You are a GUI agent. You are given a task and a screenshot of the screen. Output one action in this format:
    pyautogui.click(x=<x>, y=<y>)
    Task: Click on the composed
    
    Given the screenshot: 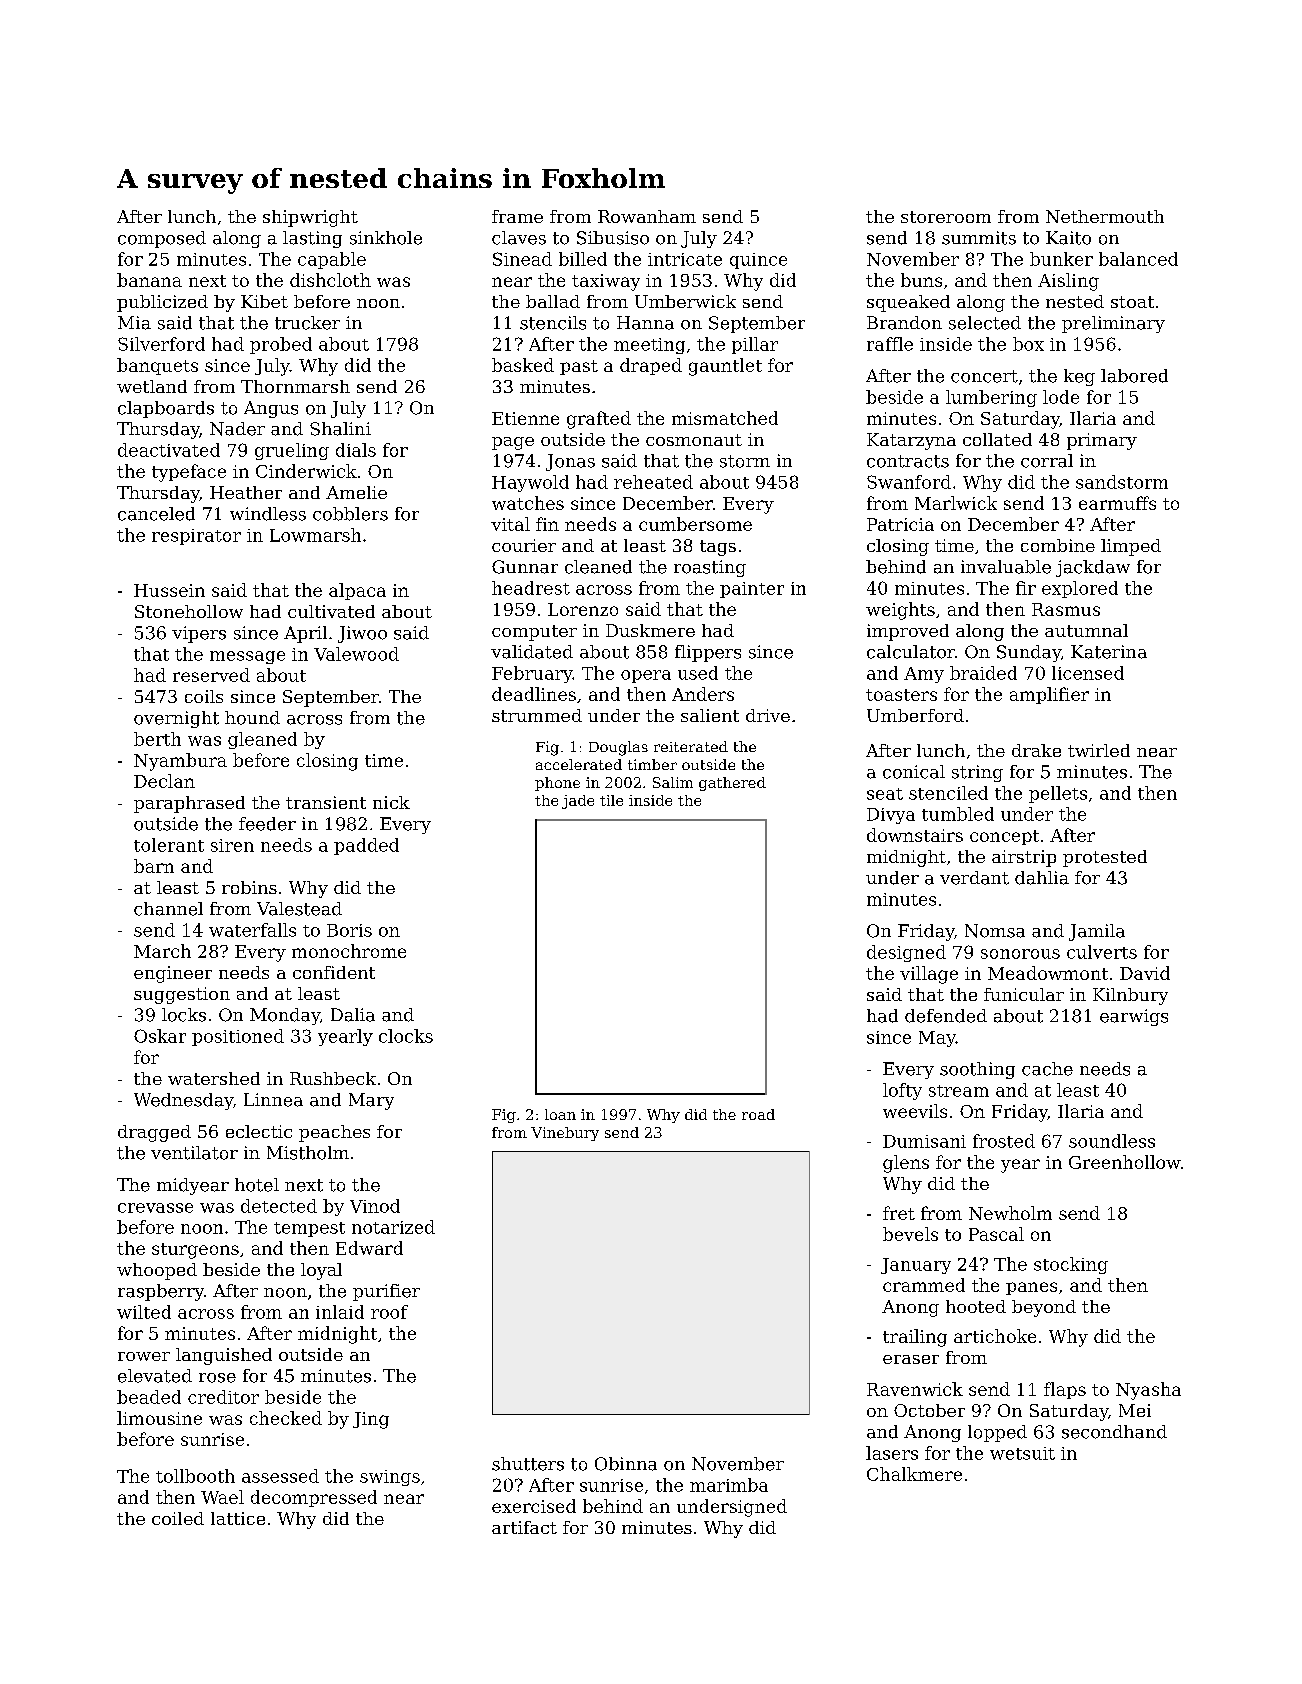 What is the action you would take?
    pyautogui.click(x=162, y=239)
